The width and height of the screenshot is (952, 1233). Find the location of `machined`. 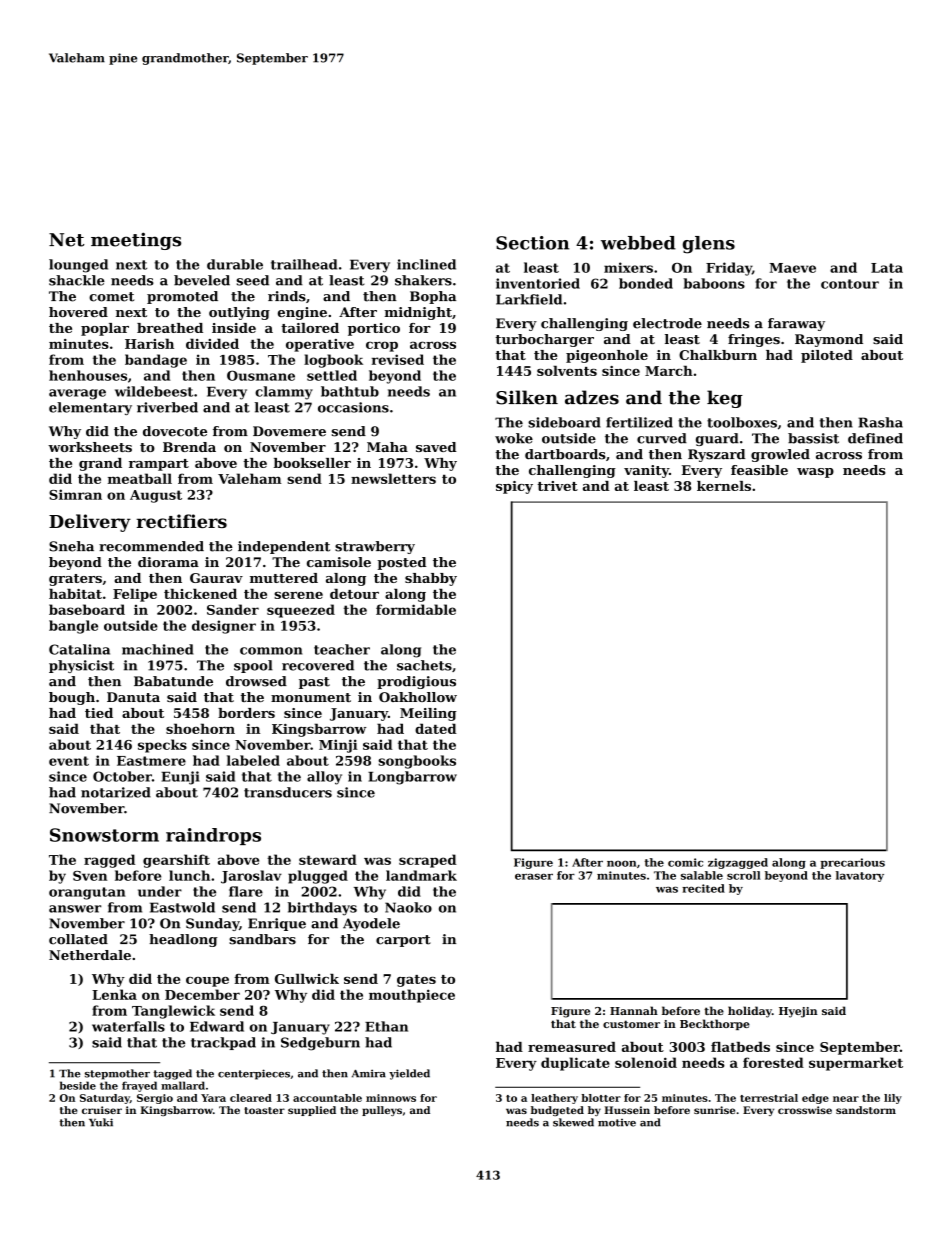

machined is located at coordinates (157, 649).
